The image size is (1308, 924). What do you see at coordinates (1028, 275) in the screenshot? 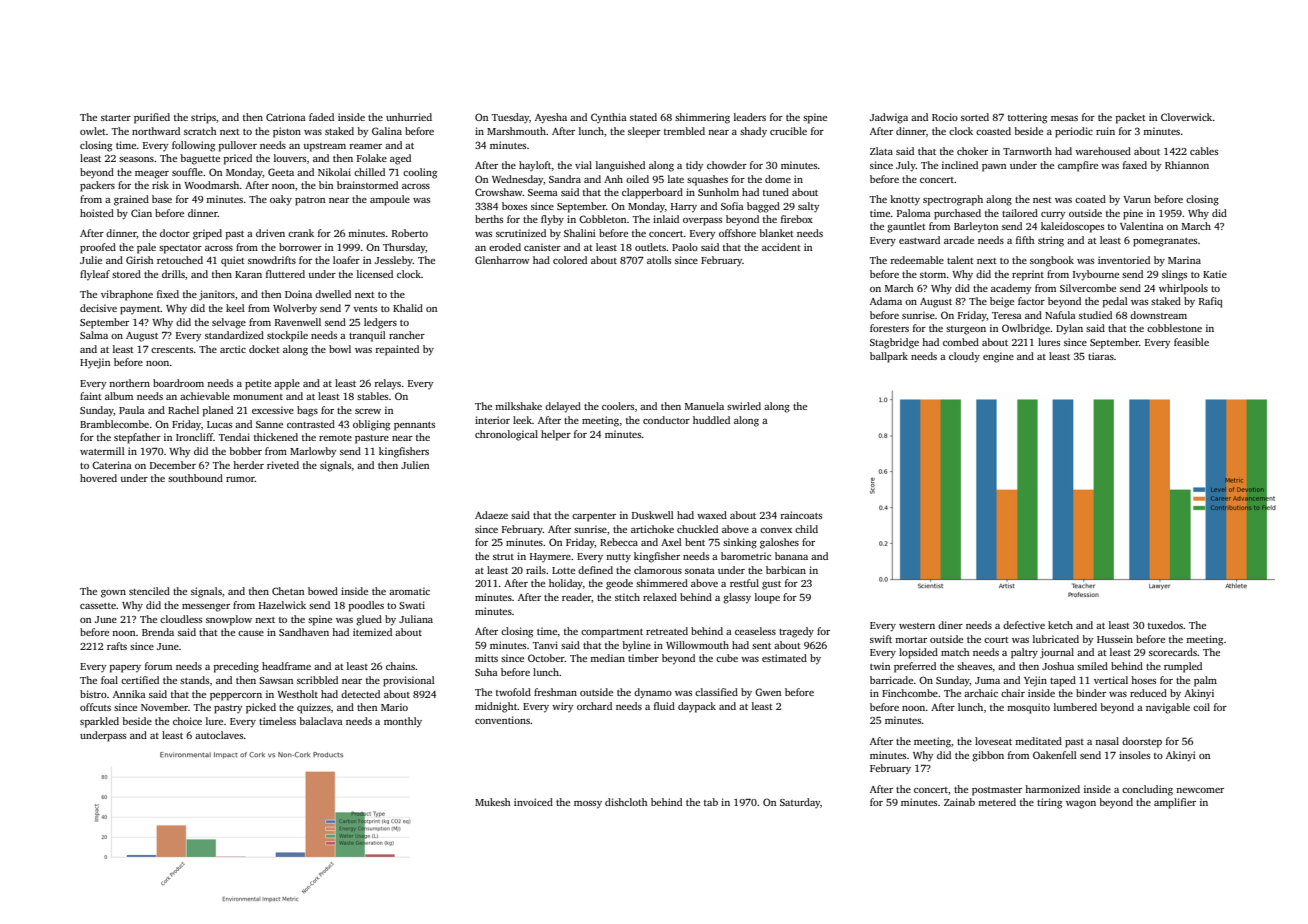
I see `reprint` at bounding box center [1028, 275].
